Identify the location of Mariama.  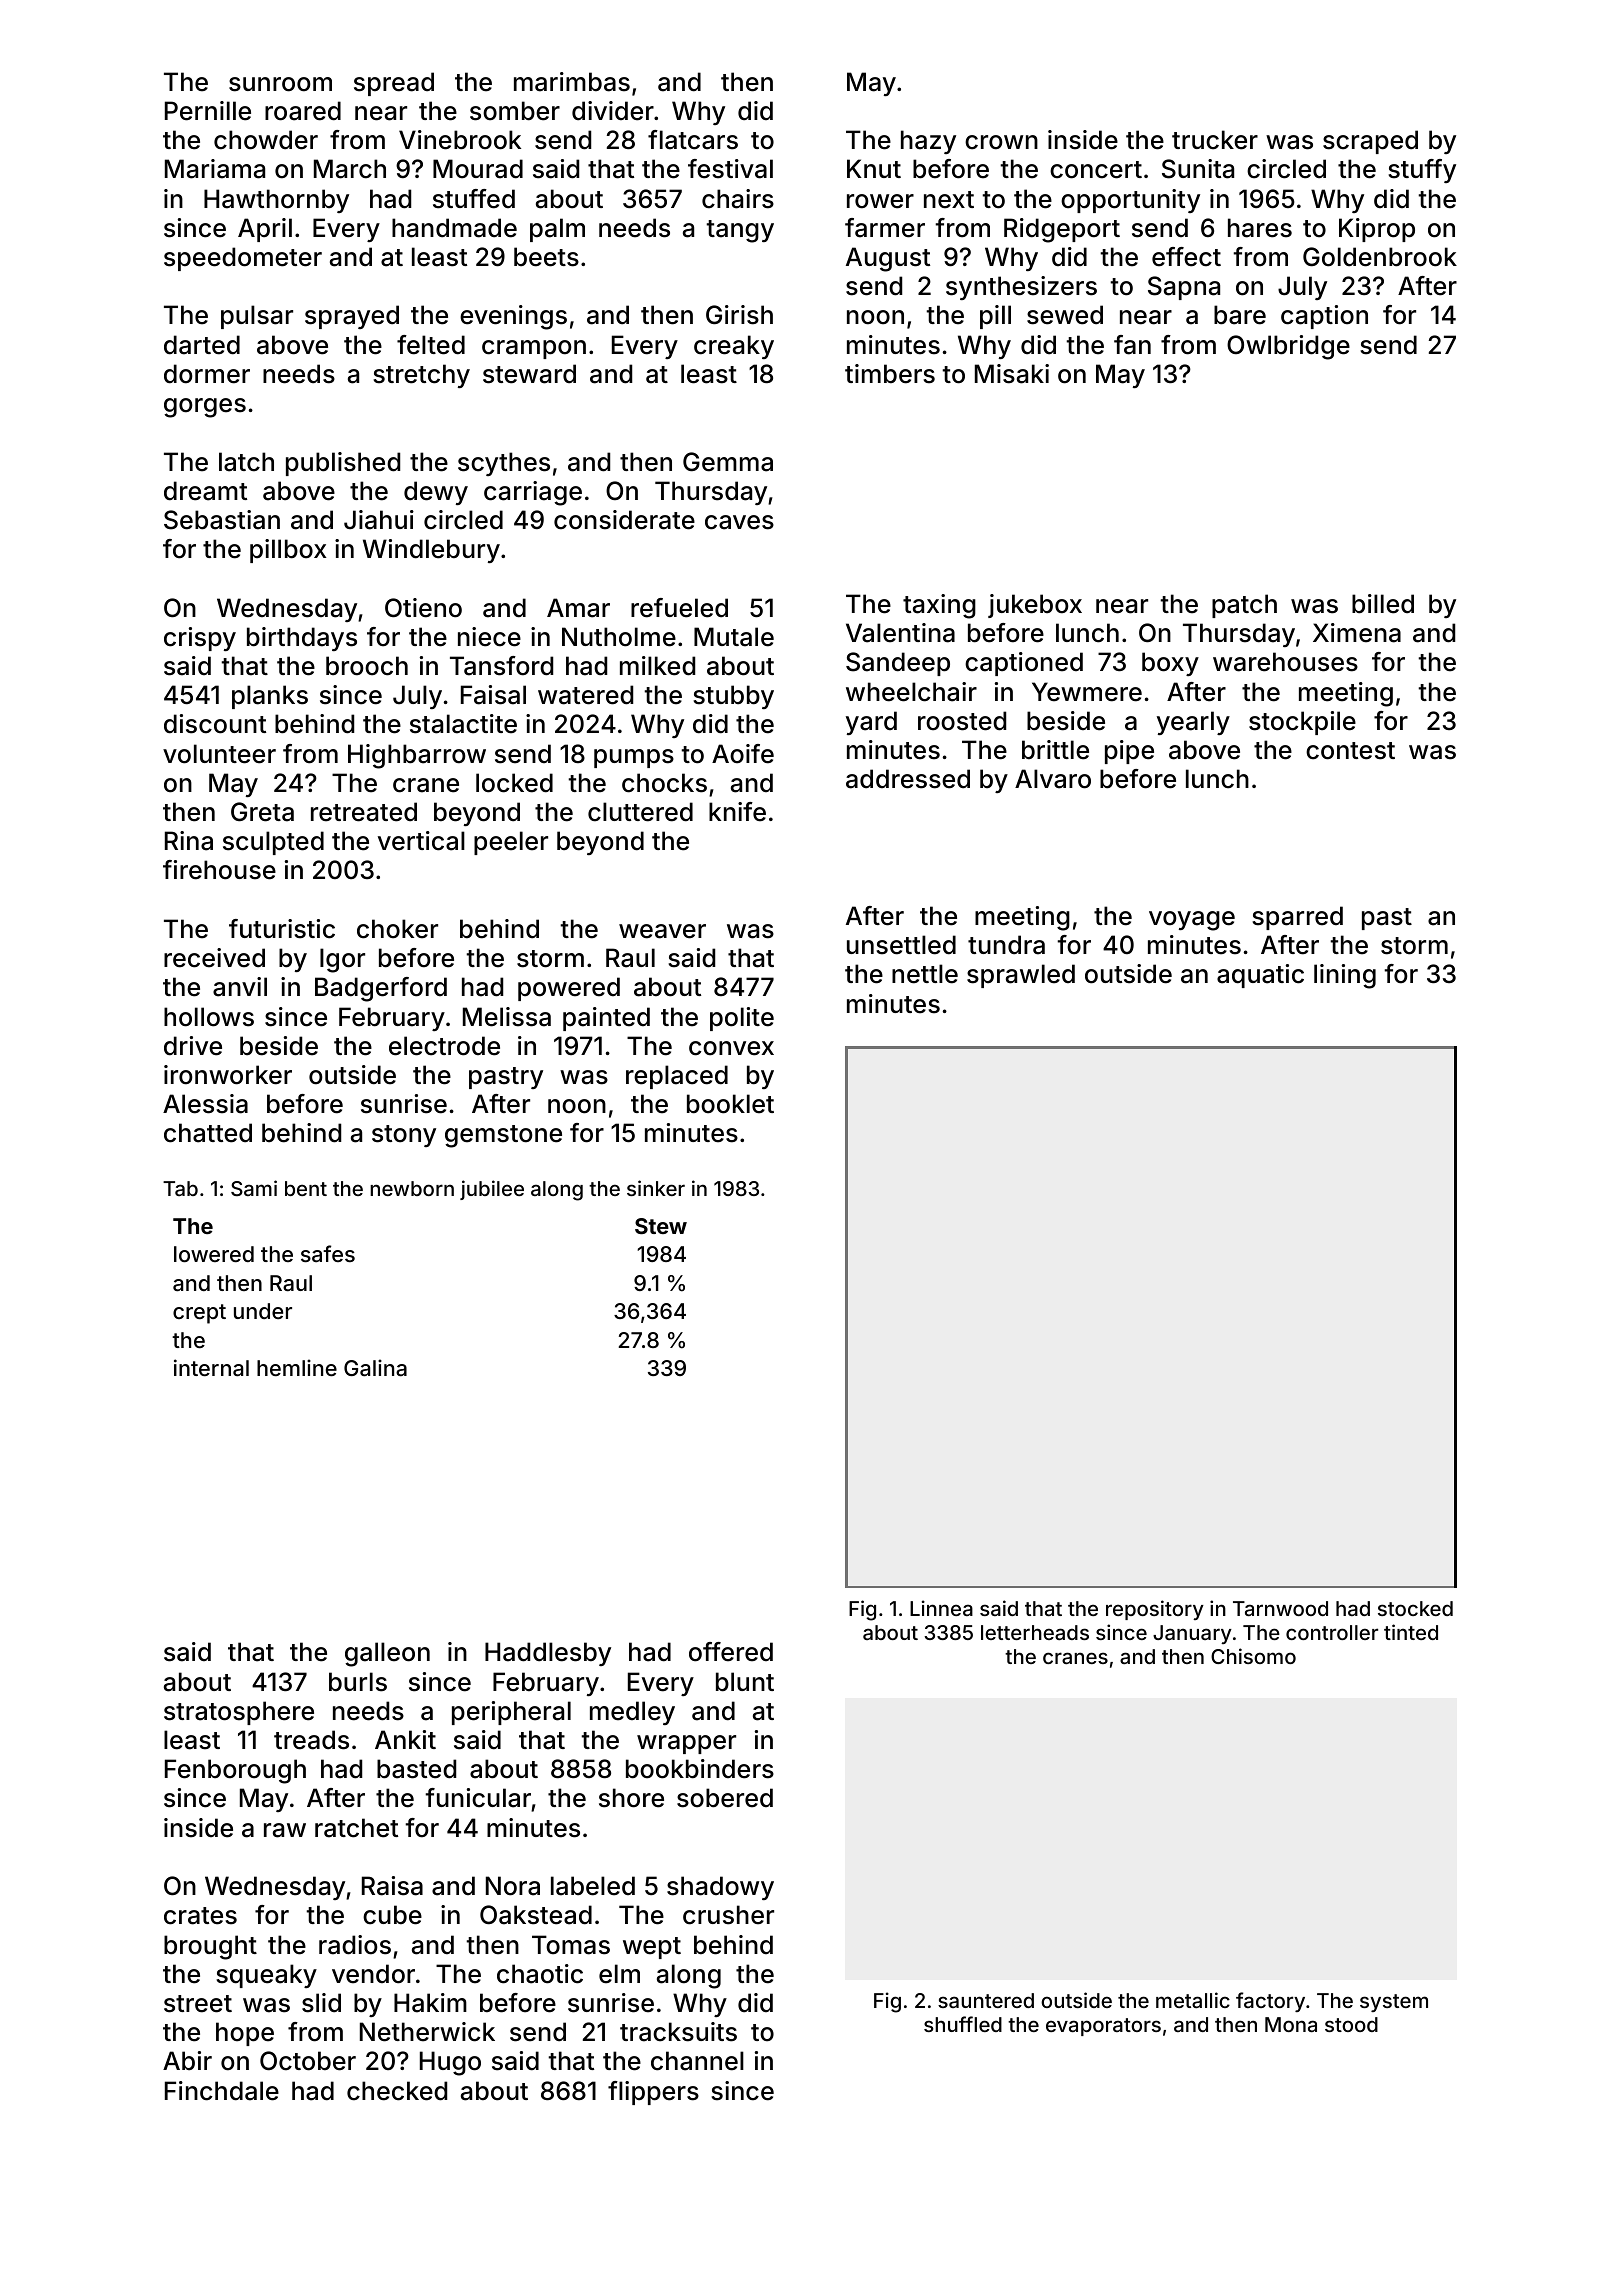
(215, 169).
